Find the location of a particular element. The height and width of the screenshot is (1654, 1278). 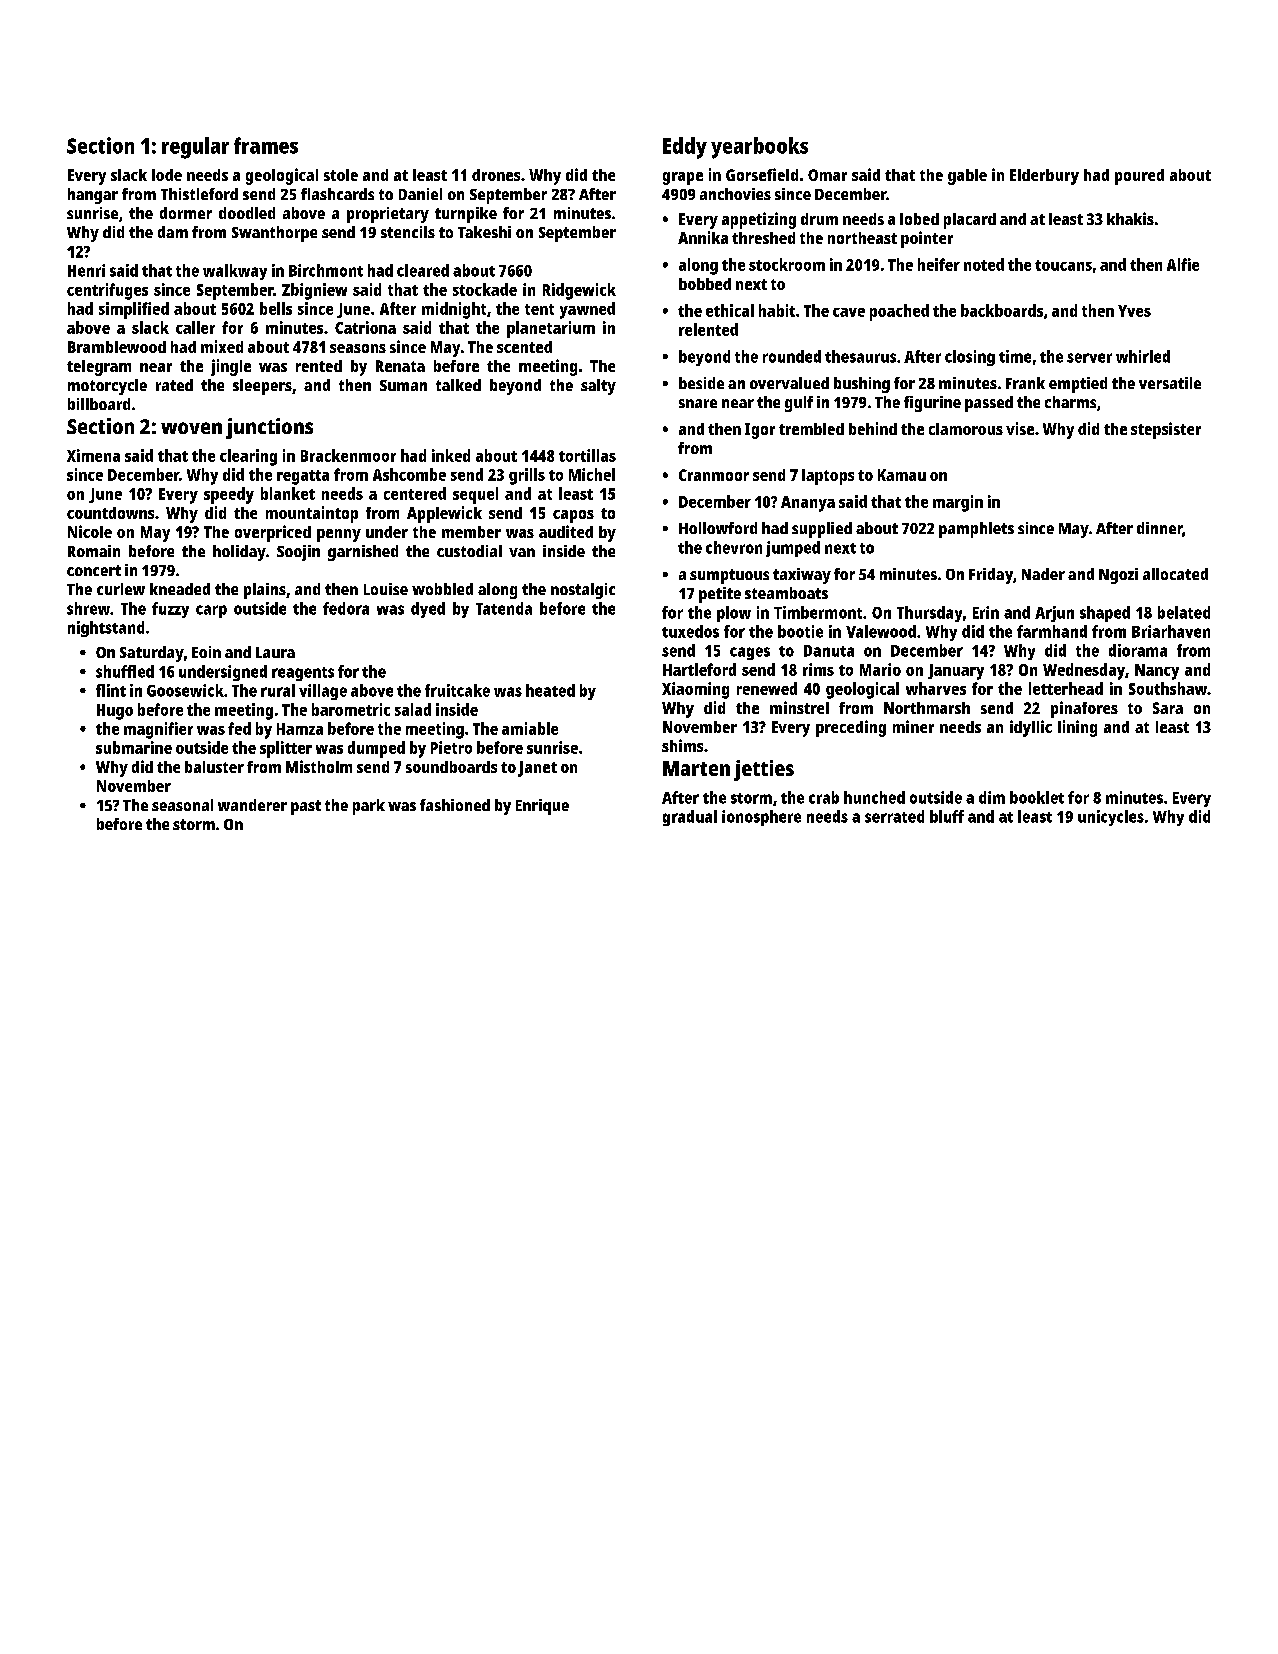

unicycles is located at coordinates (1111, 818).
